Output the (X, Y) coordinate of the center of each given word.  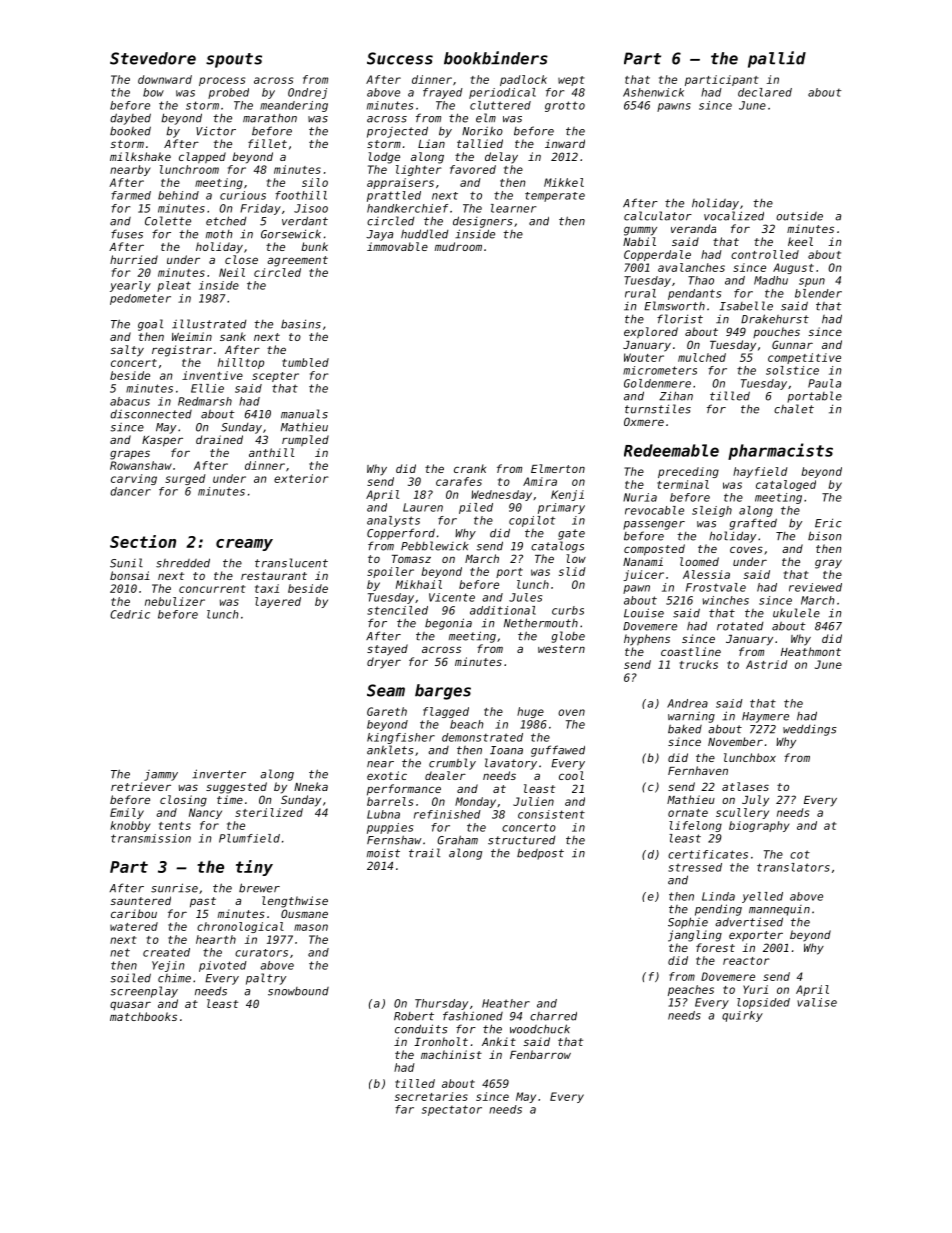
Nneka (311, 786)
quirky (742, 1016)
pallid (777, 59)
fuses (127, 234)
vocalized (734, 216)
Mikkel (564, 182)
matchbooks (143, 1016)
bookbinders (496, 58)
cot (800, 854)
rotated (740, 626)
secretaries (431, 1096)
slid (572, 571)
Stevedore (153, 58)
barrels (390, 801)
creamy (244, 545)
